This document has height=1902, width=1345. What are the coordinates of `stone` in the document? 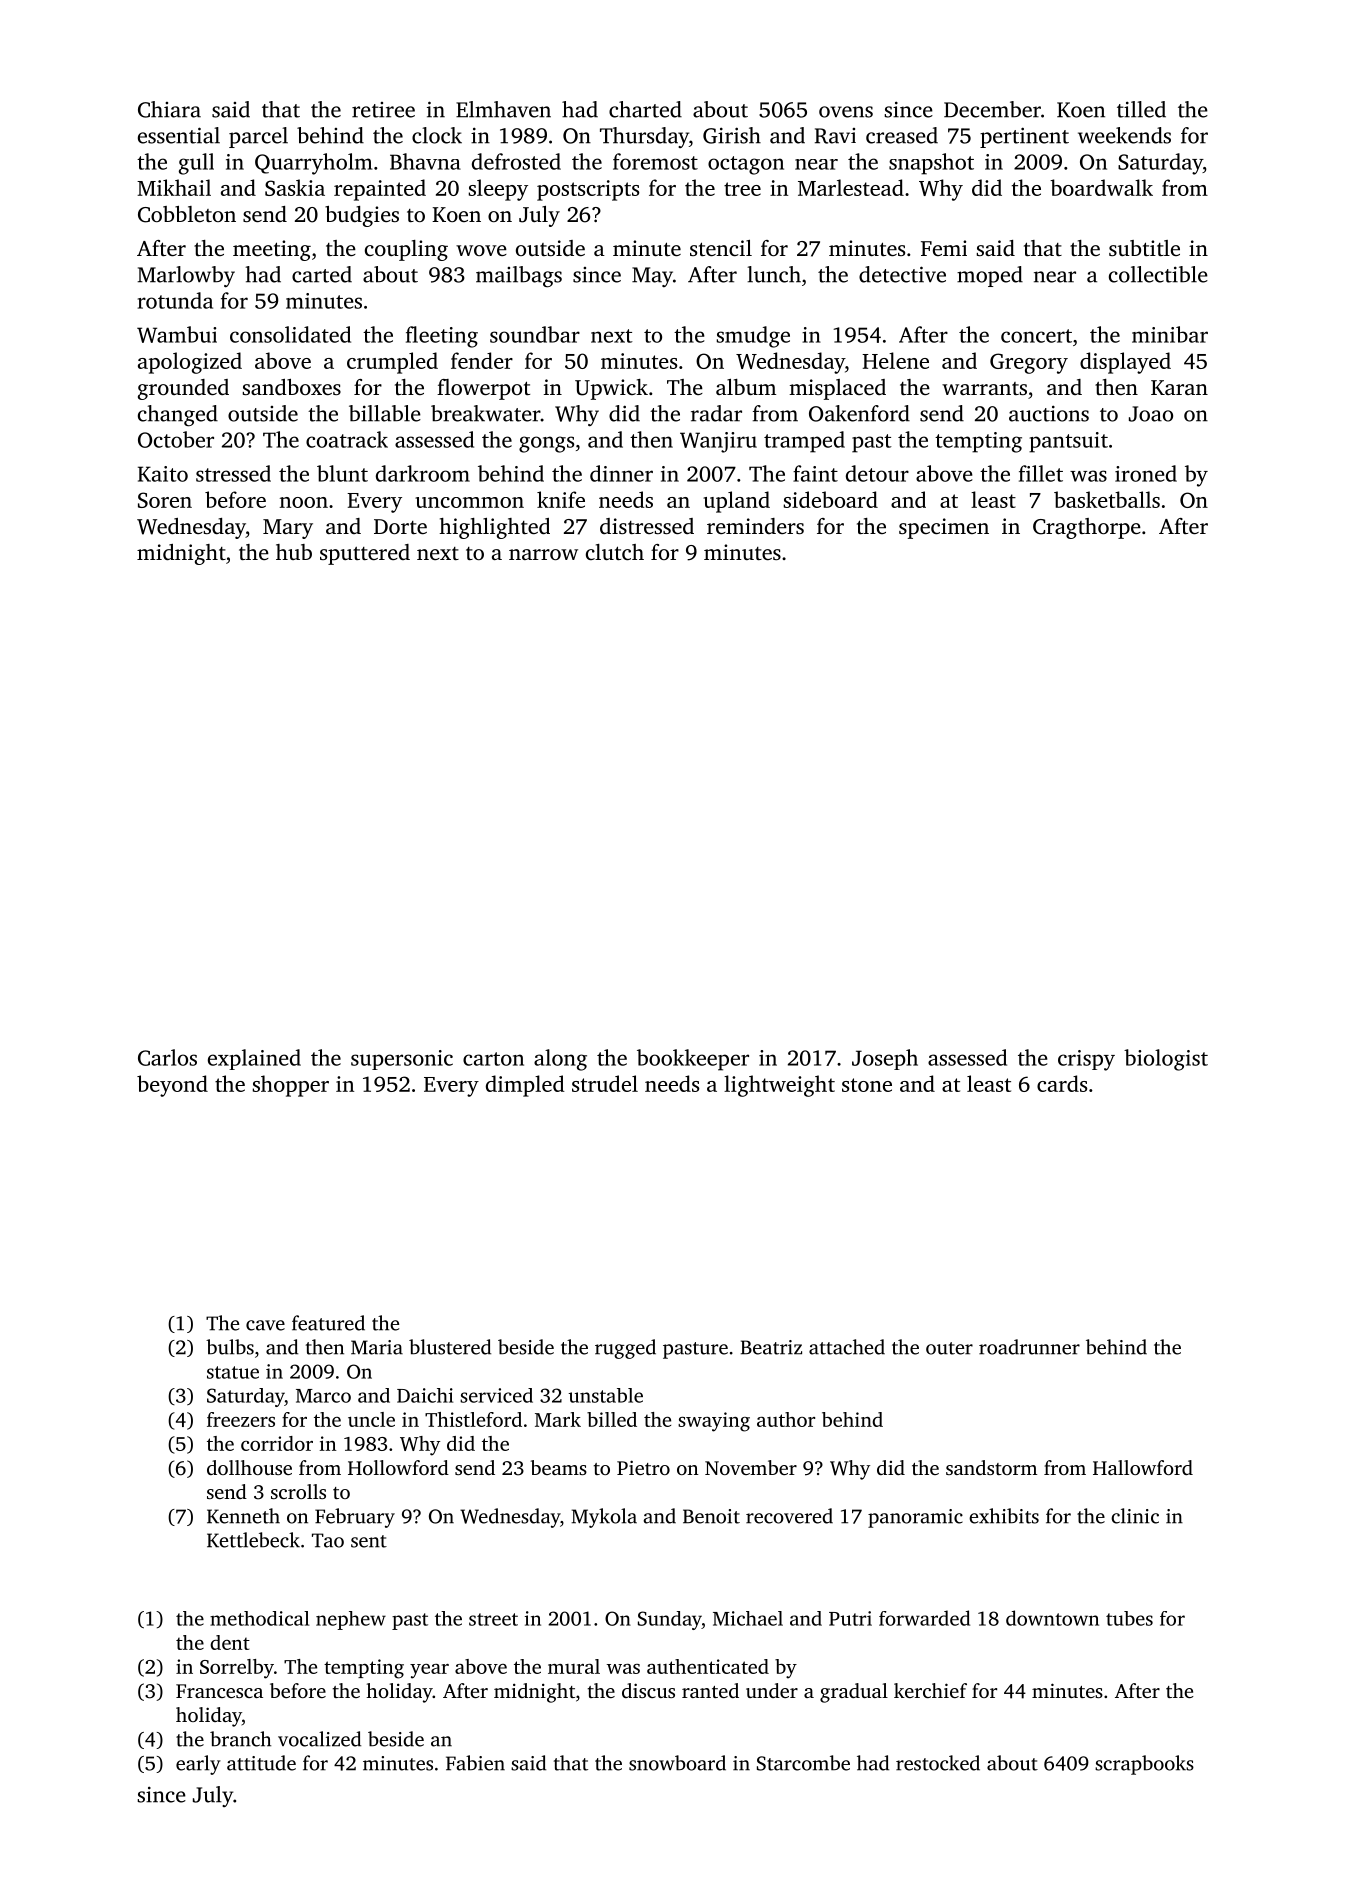 It's located at (867, 1085).
